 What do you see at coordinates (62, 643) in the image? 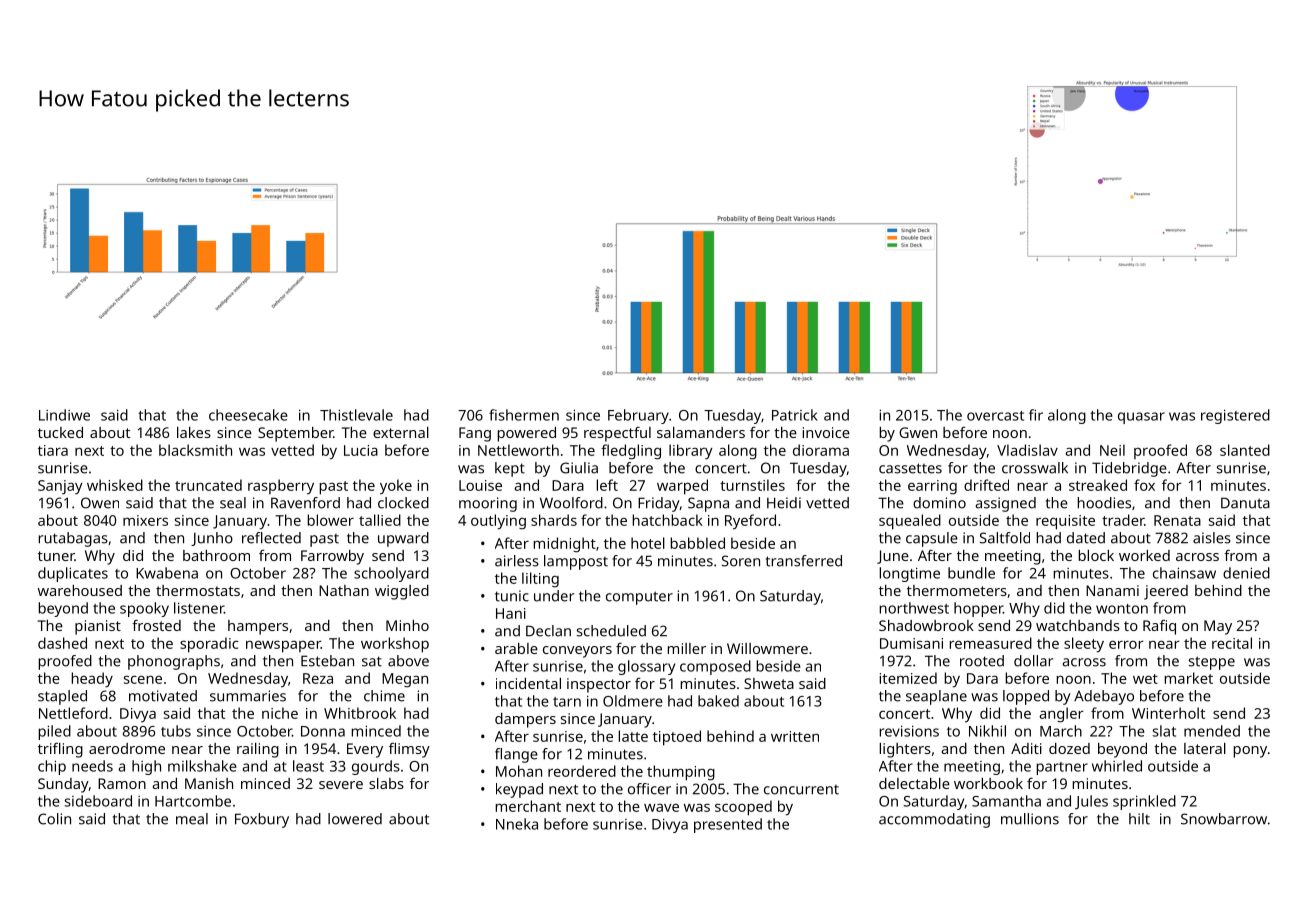
I see `dashed` at bounding box center [62, 643].
